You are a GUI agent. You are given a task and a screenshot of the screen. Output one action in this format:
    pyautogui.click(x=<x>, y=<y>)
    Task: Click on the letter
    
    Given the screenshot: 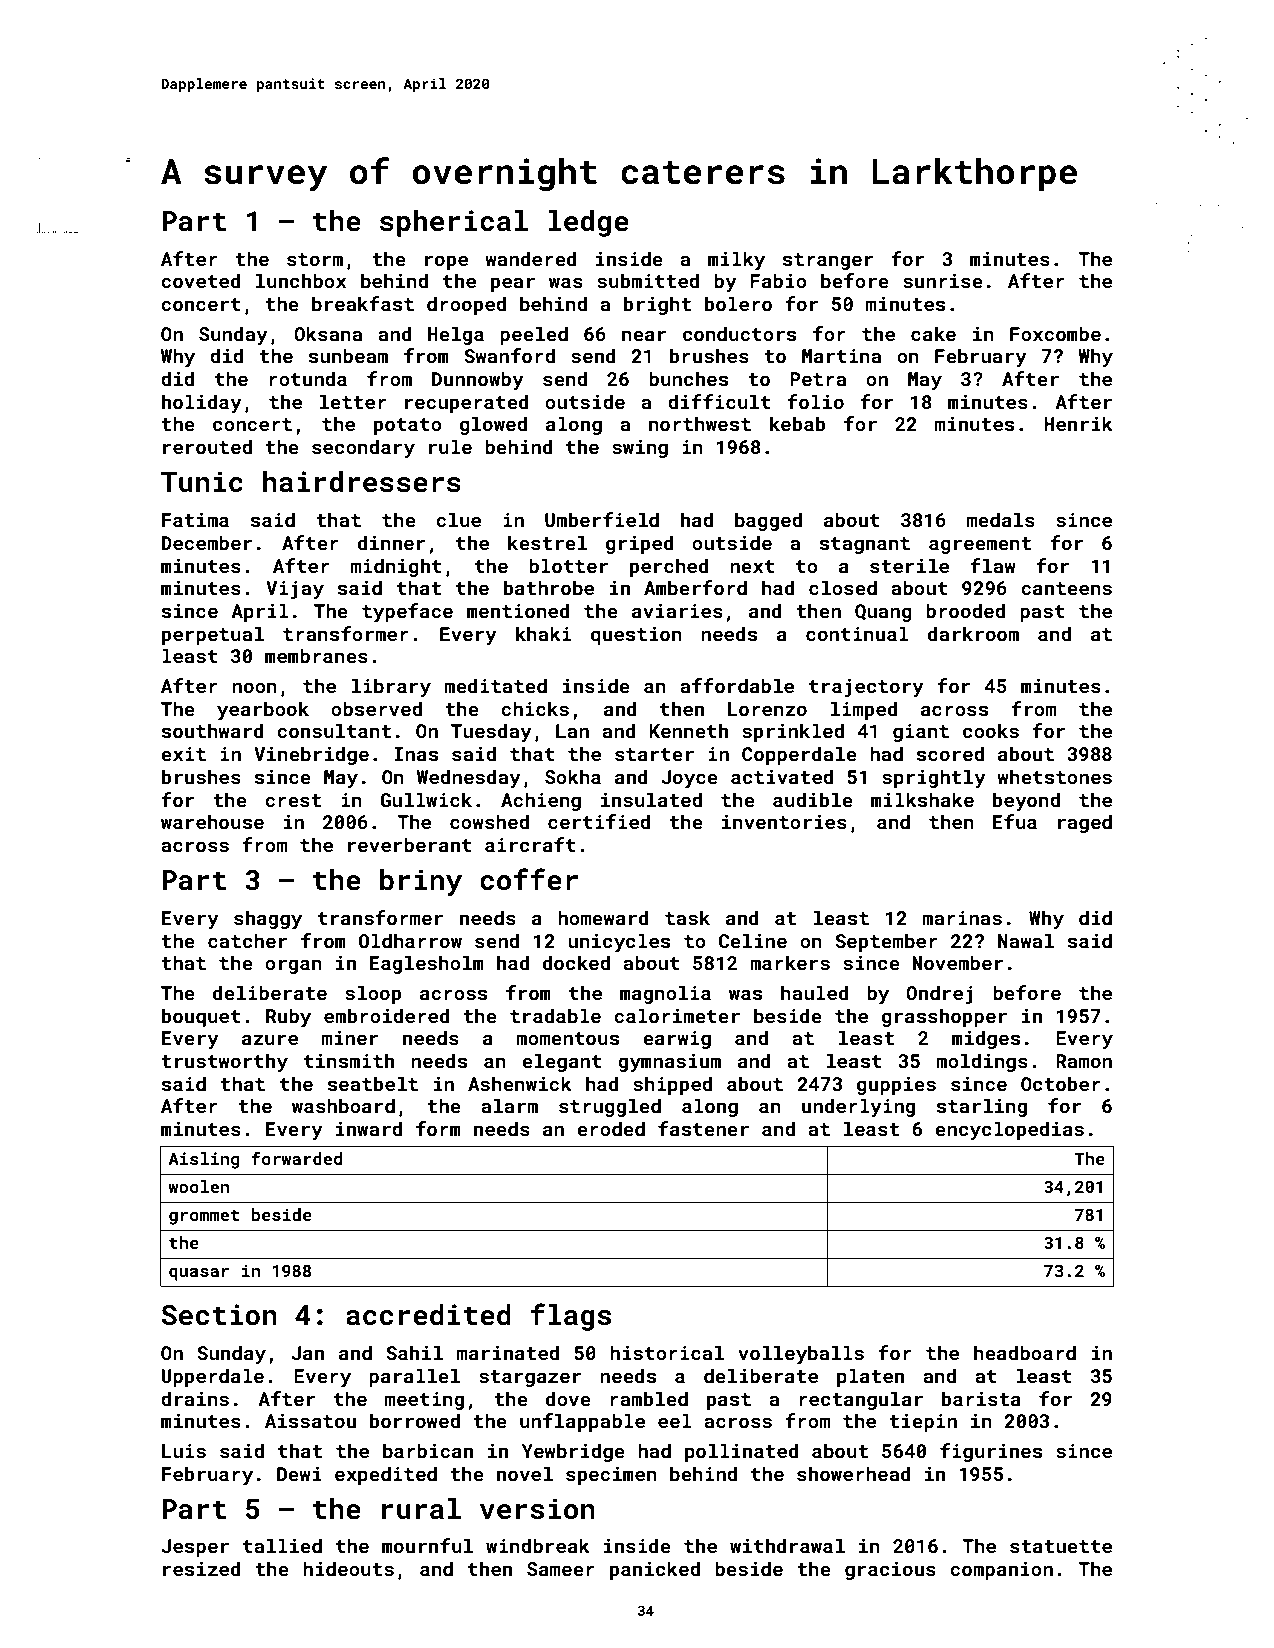 What is the action you would take?
    pyautogui.click(x=353, y=401)
